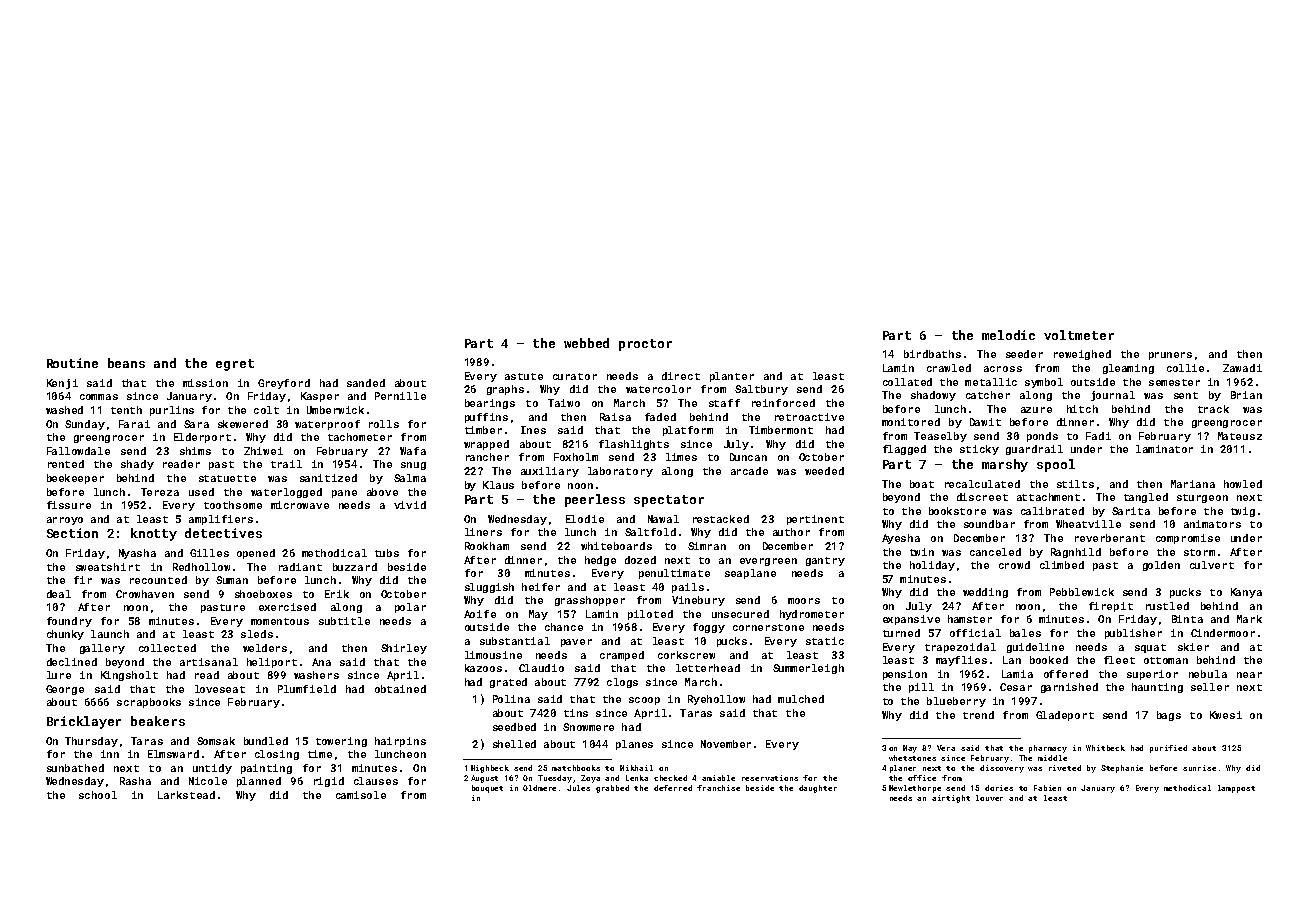  What do you see at coordinates (361, 795) in the document?
I see `camisole` at bounding box center [361, 795].
